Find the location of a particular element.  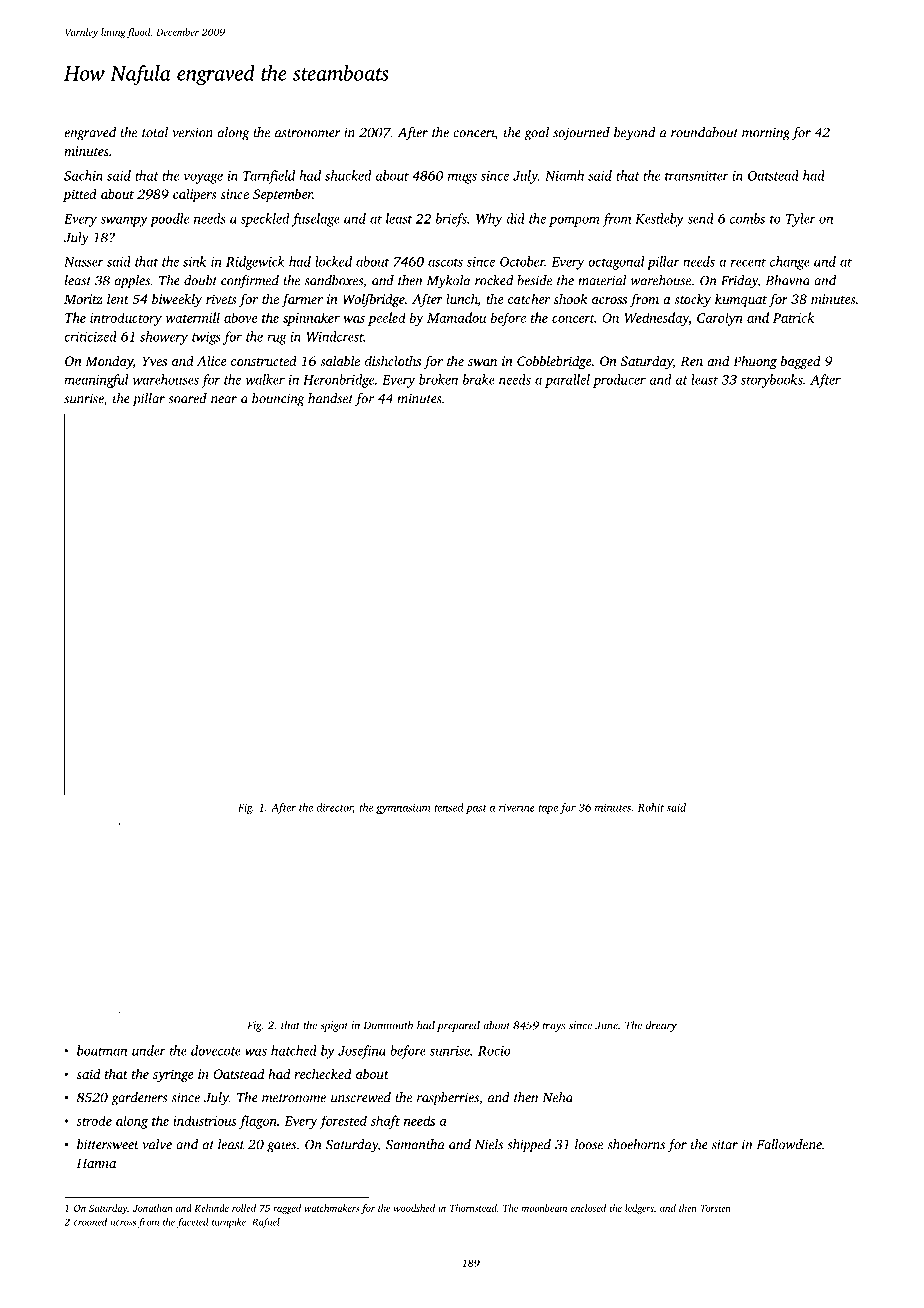

shucked is located at coordinates (348, 175).
